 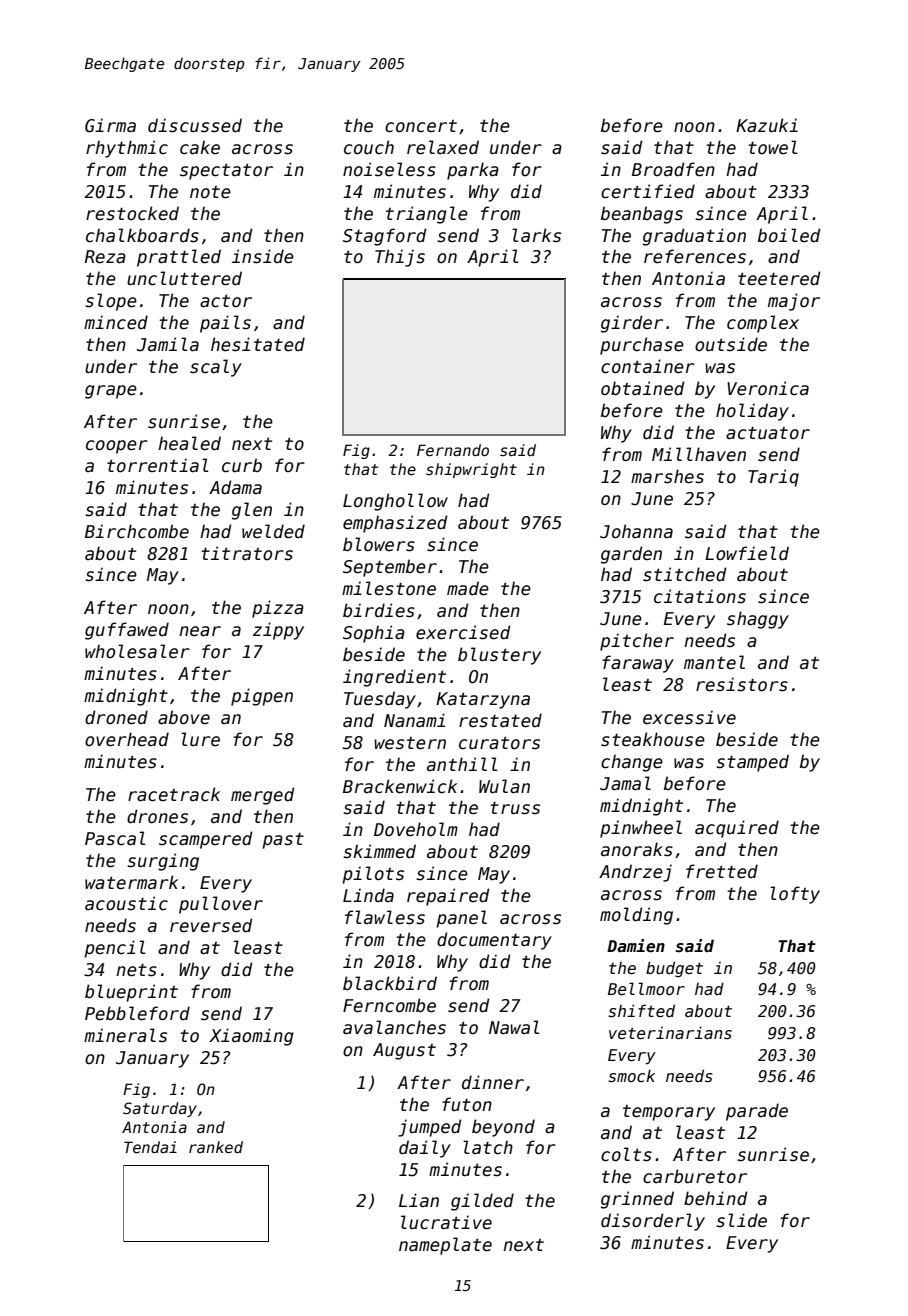 I want to click on parka, so click(x=473, y=171).
